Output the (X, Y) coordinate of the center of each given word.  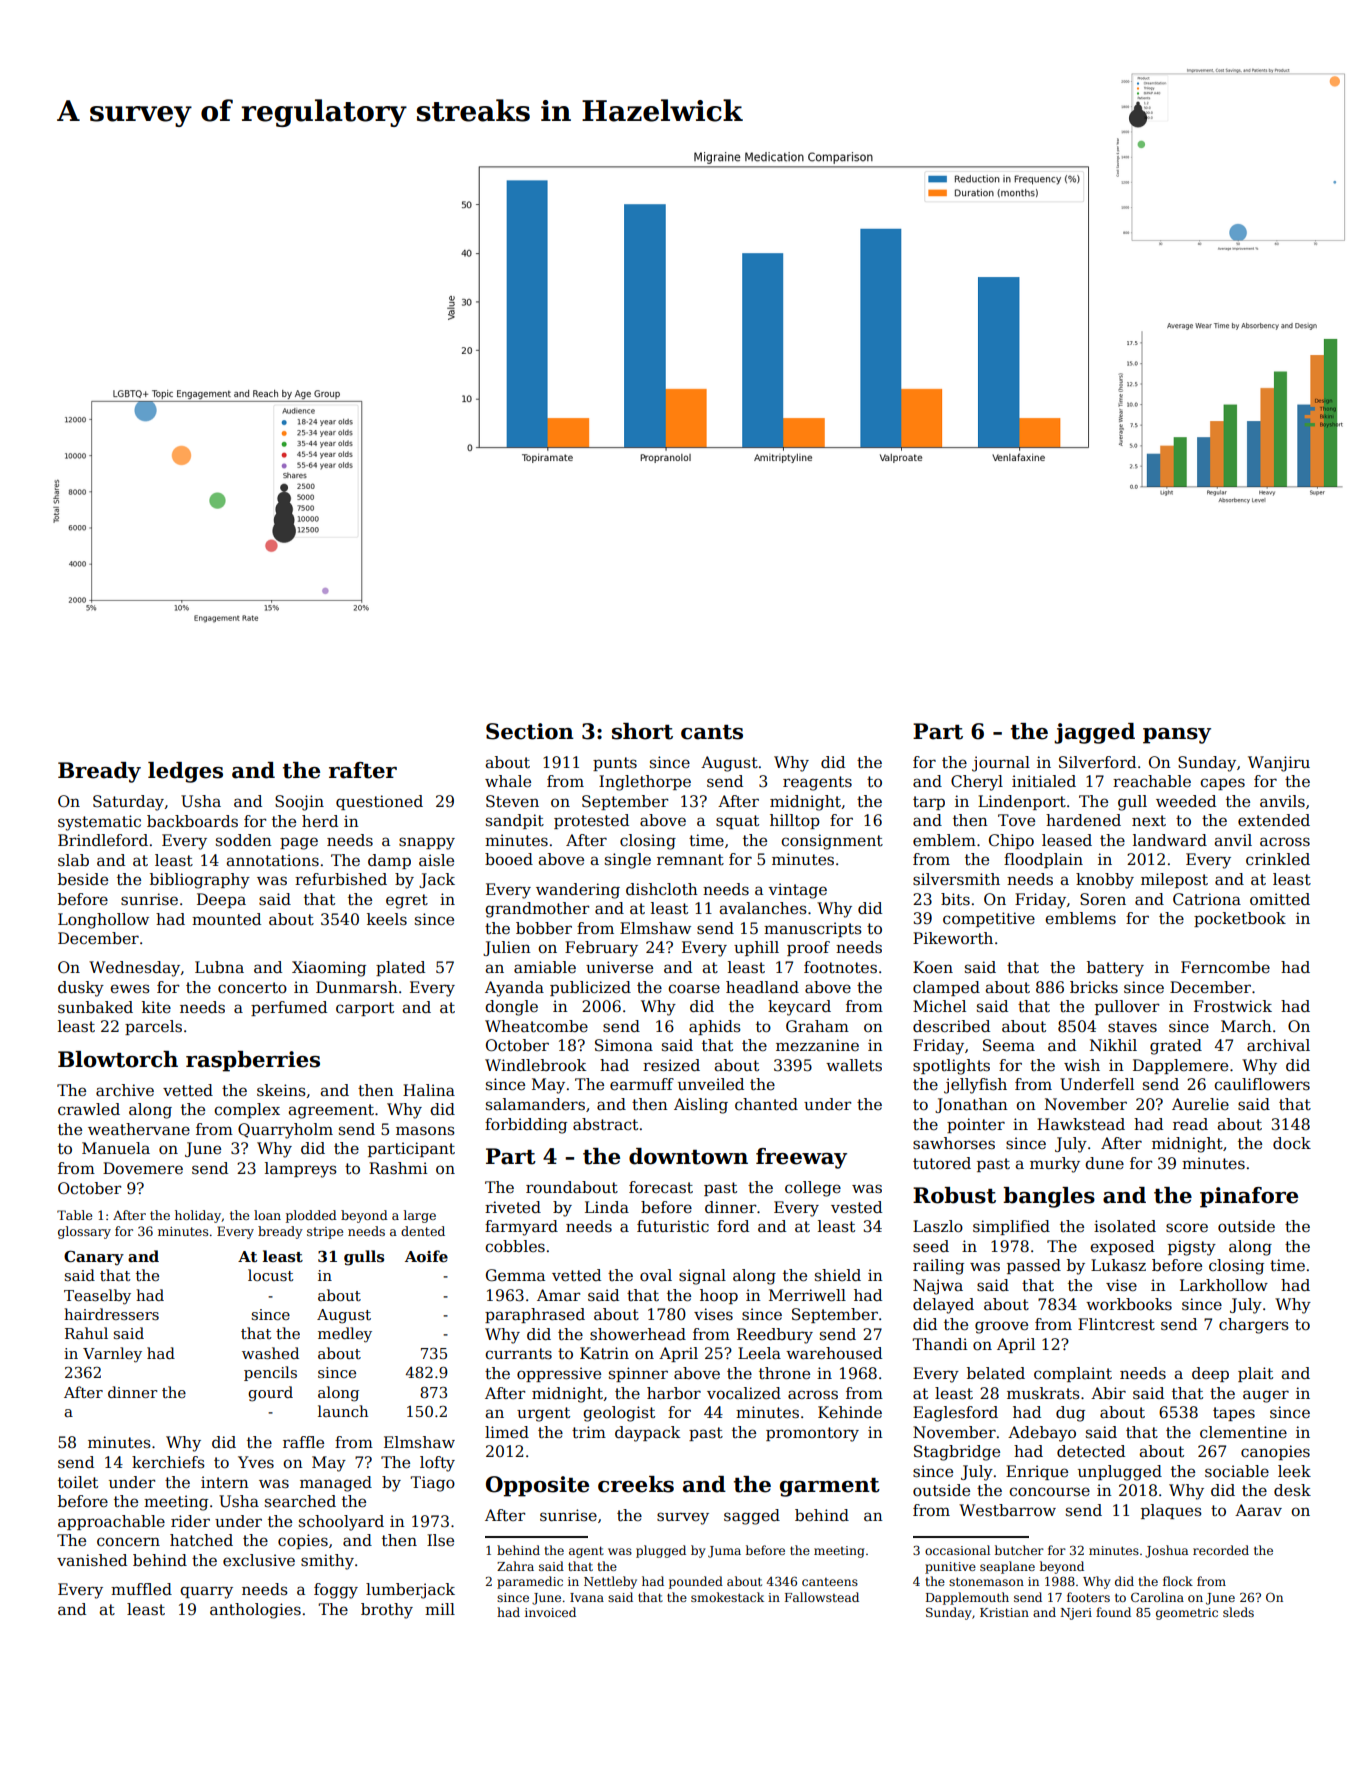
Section (530, 731)
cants (712, 732)
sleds (1238, 1612)
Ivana (587, 1597)
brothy (387, 1611)
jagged (1094, 733)
